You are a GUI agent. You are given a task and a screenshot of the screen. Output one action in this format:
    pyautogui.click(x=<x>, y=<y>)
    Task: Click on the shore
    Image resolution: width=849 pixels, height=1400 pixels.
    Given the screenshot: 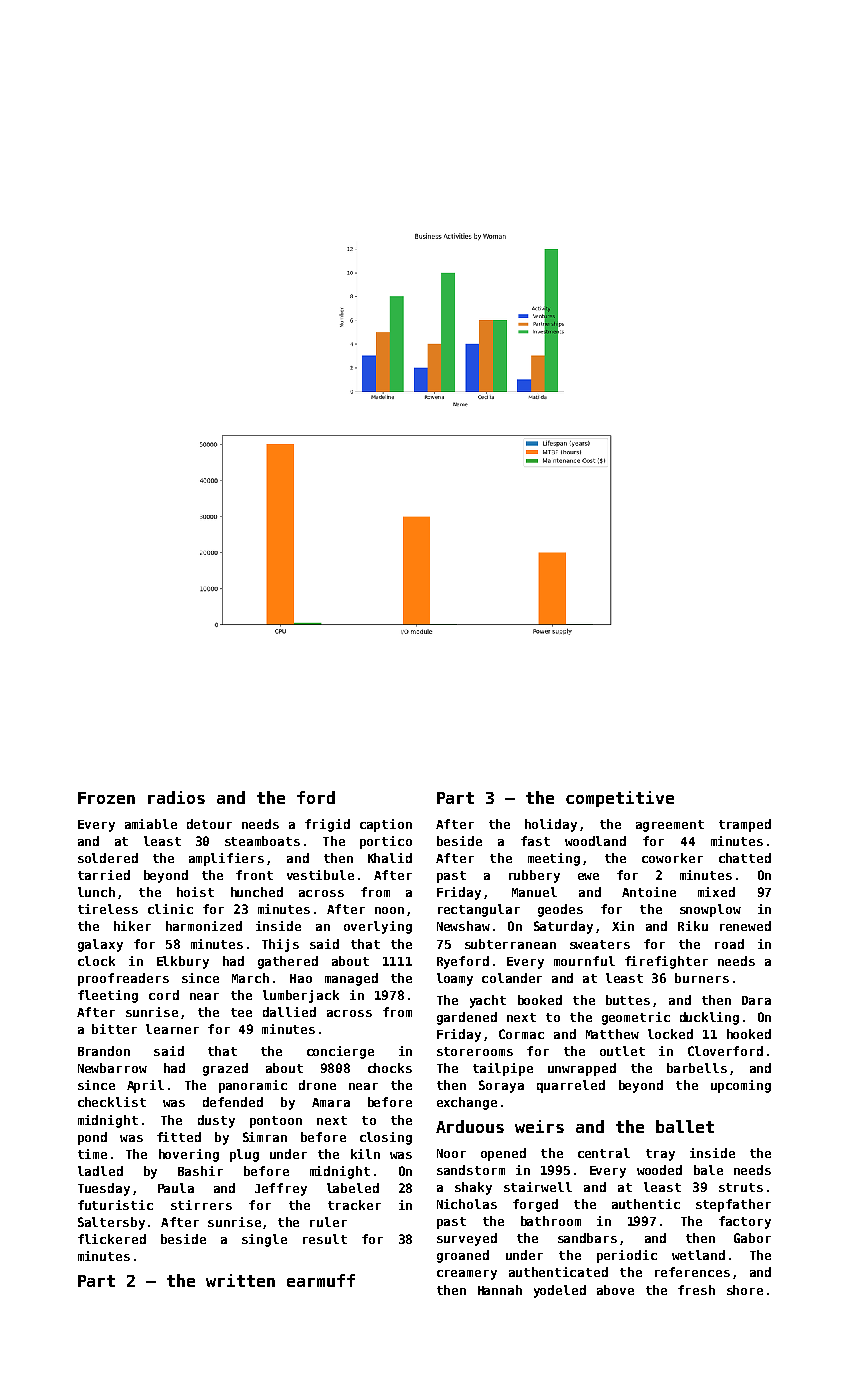 What is the action you would take?
    pyautogui.click(x=745, y=1290)
